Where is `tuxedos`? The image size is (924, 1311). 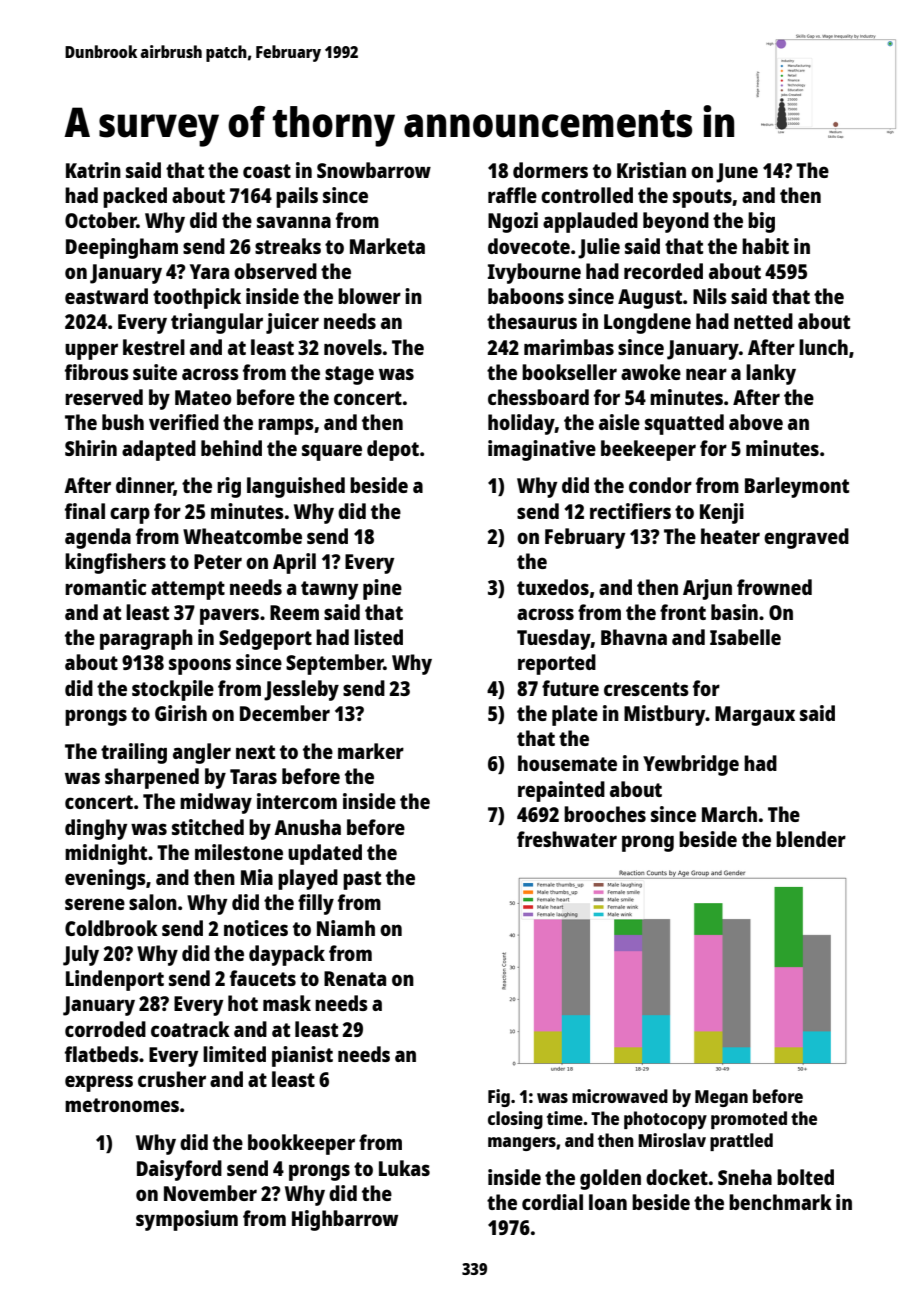 tuxedos is located at coordinates (553, 587).
